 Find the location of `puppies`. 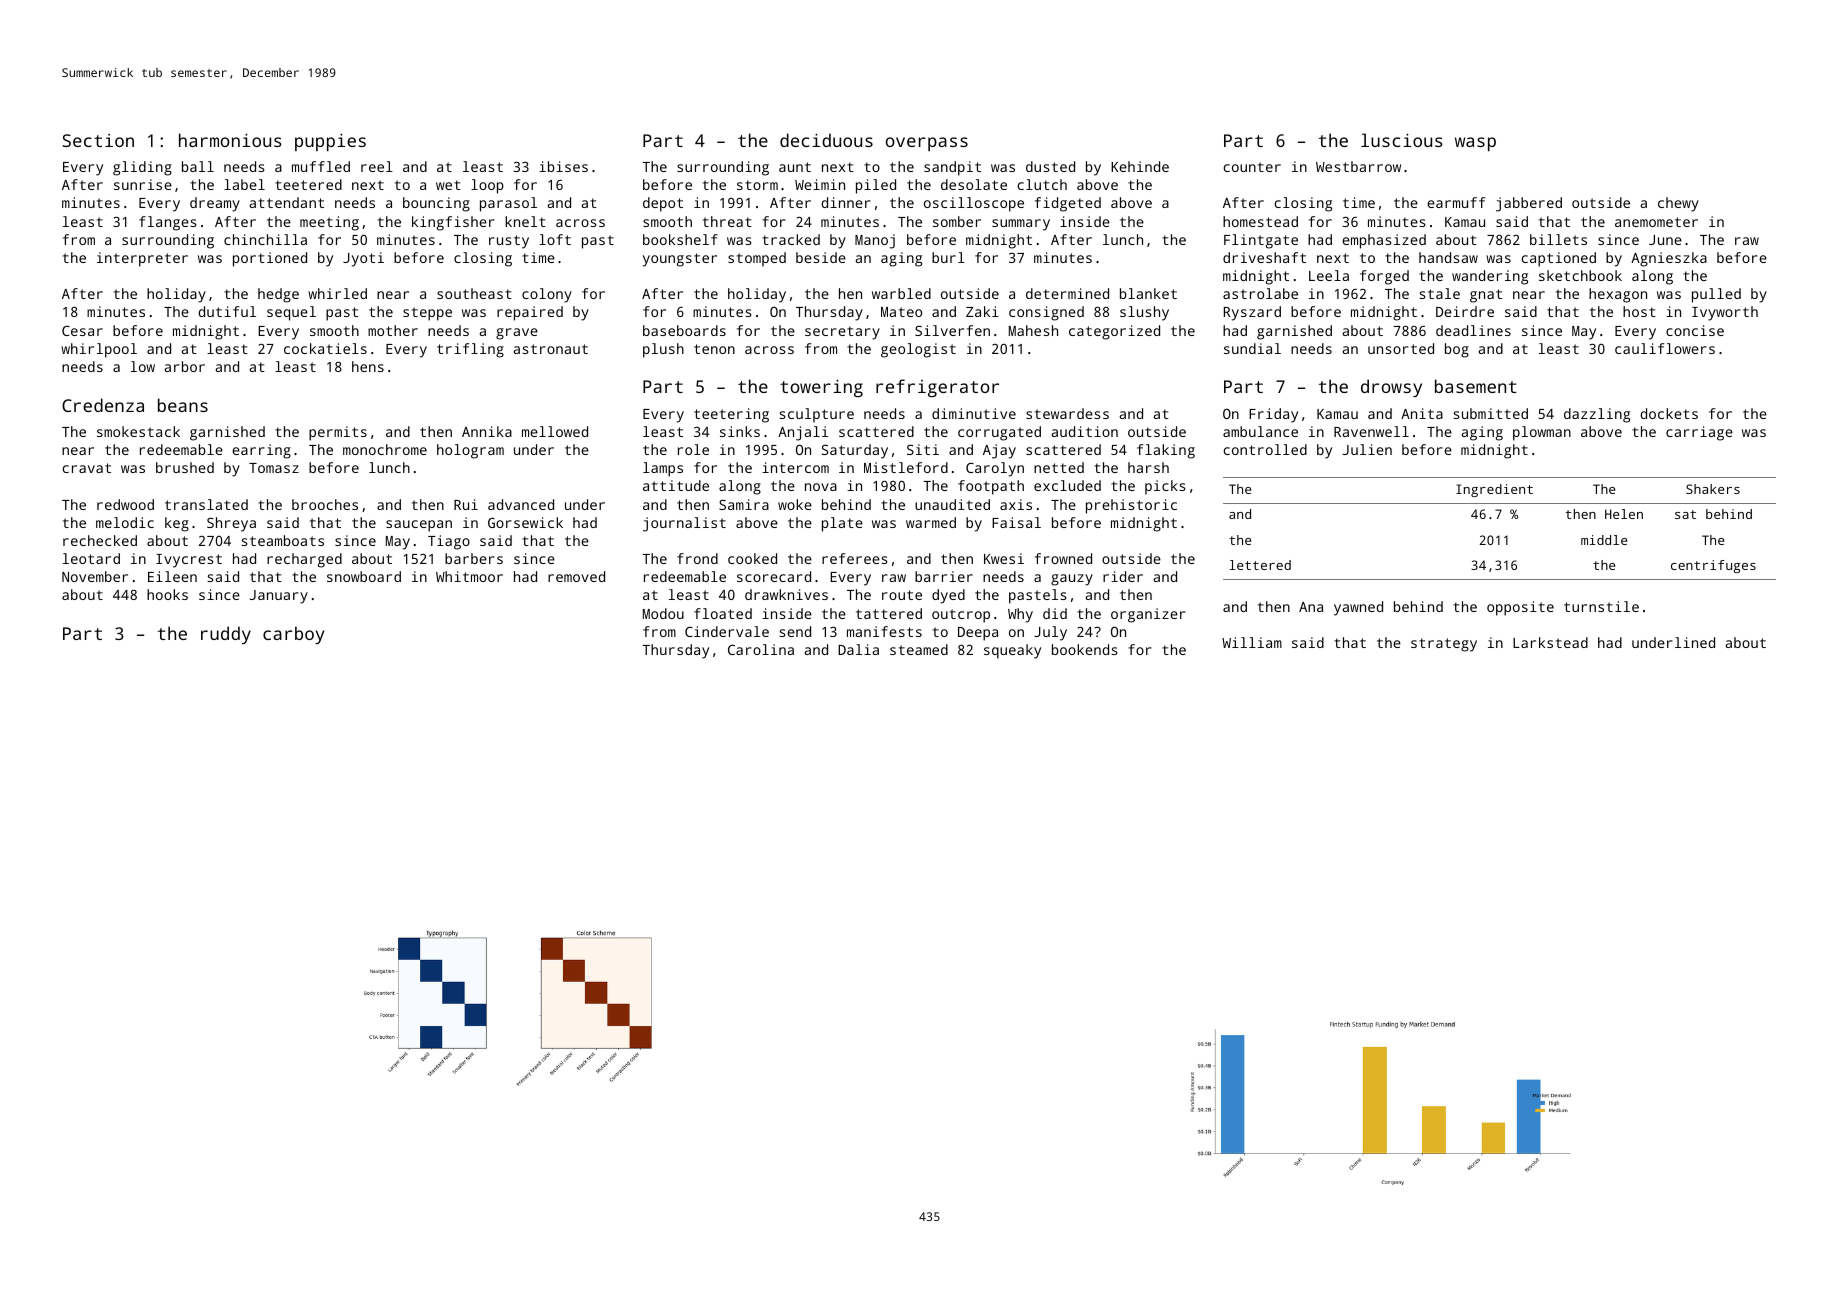

puppies is located at coordinates (330, 142).
